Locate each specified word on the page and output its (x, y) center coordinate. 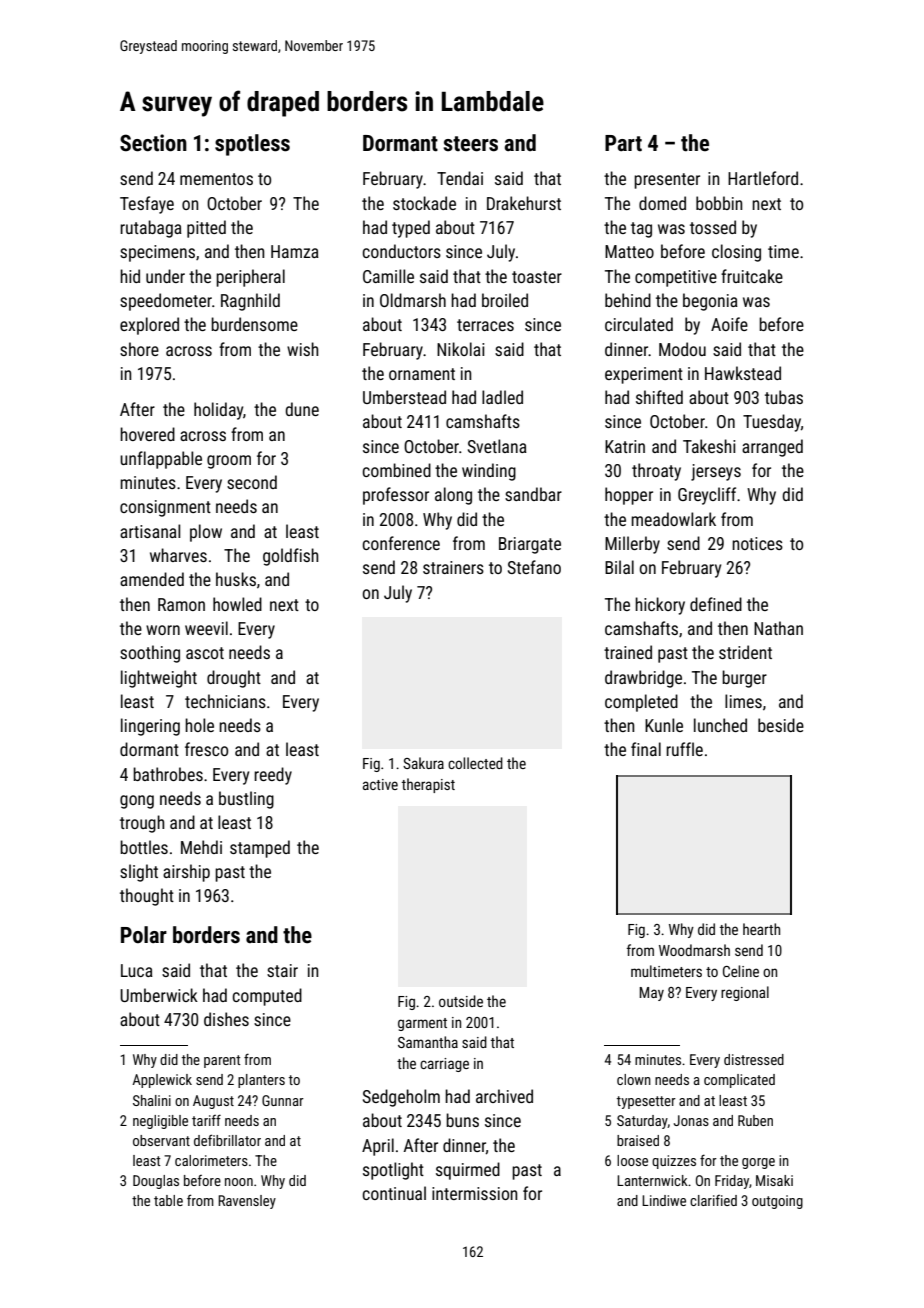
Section (153, 143)
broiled (505, 300)
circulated (639, 324)
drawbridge (643, 679)
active (380, 784)
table (168, 1200)
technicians (225, 701)
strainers (453, 567)
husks (236, 579)
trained (628, 652)
